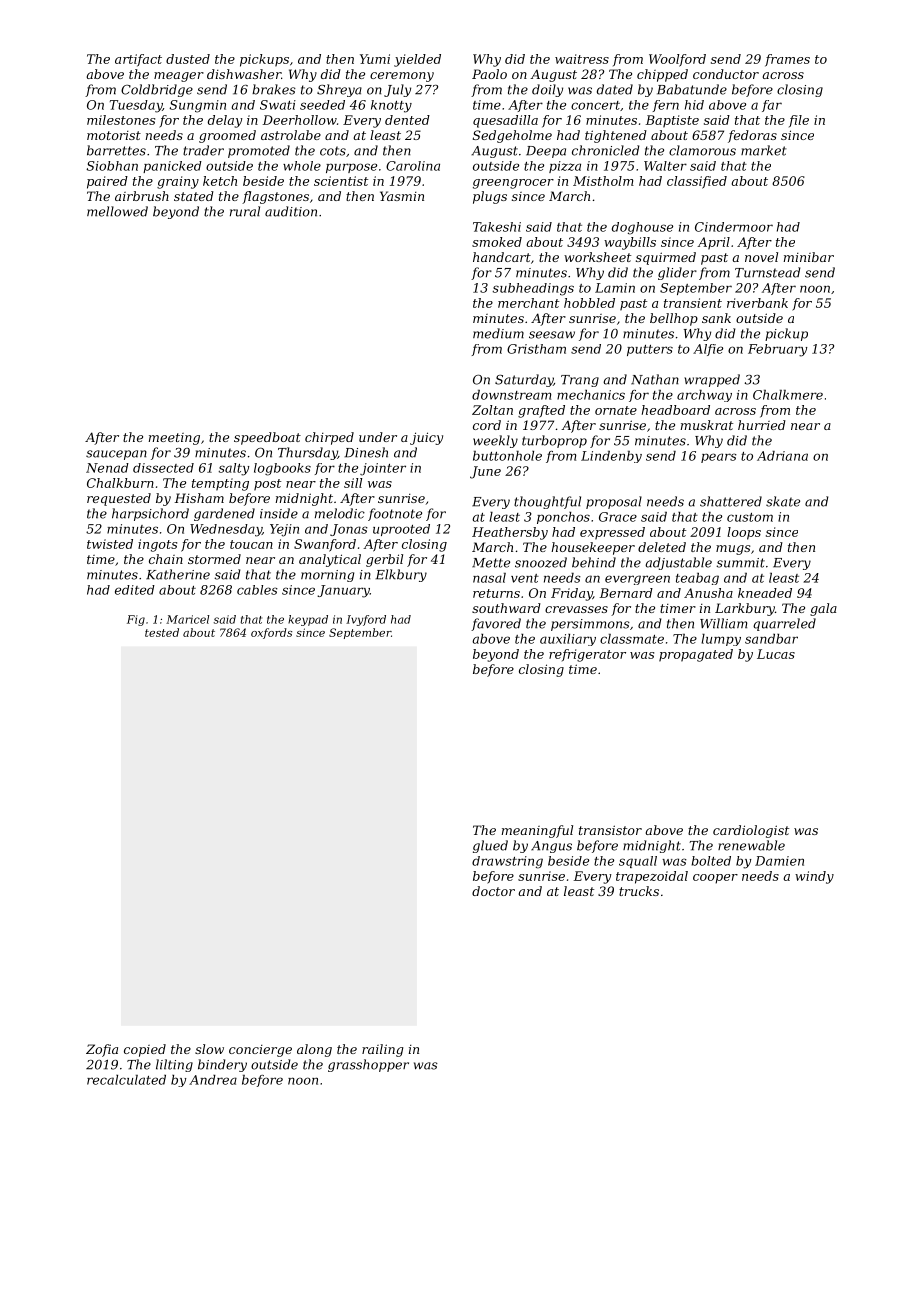 This image has width=924, height=1308. Describe the element at coordinates (260, 1051) in the image. I see `concierge` at that location.
